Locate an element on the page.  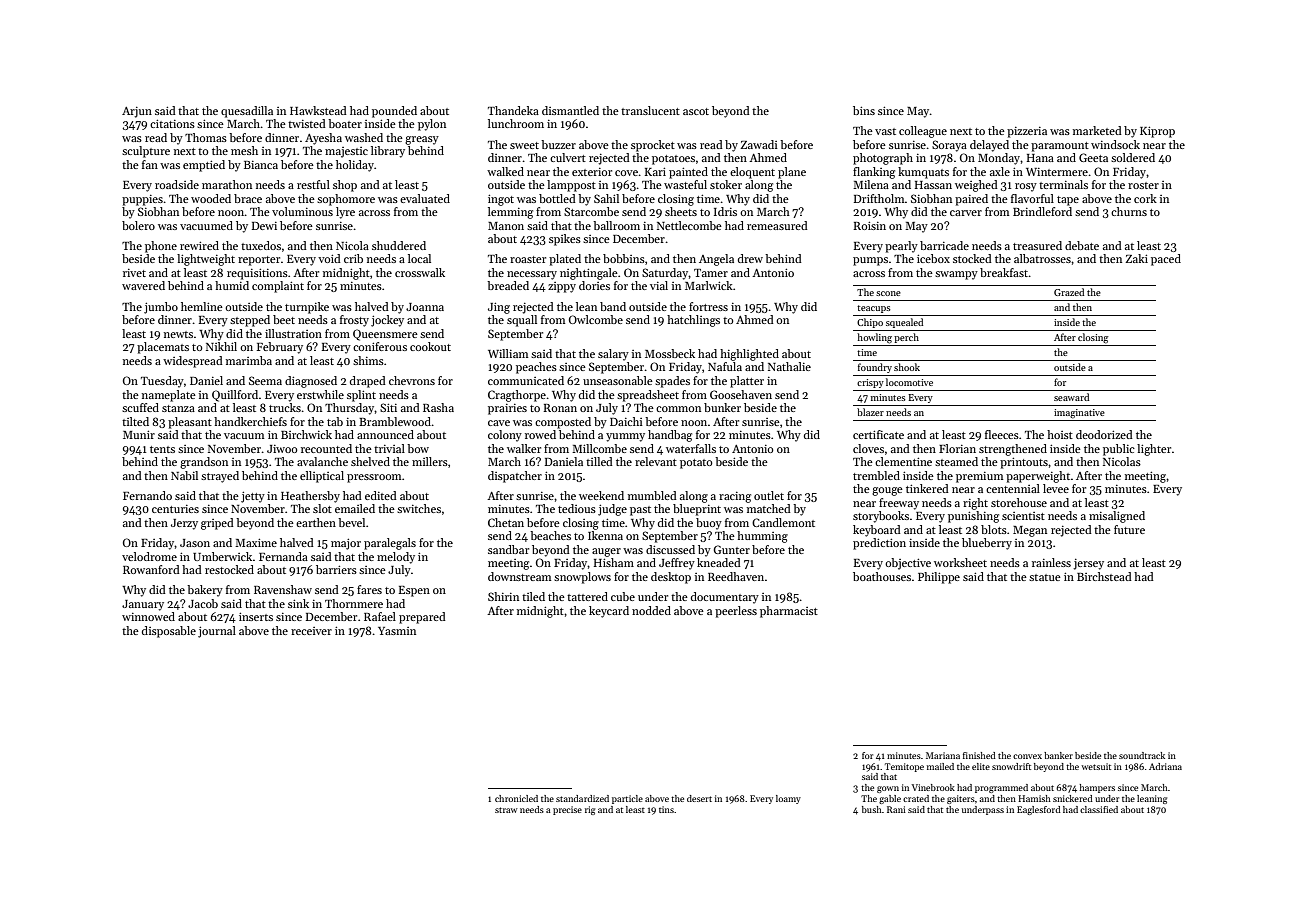
sheets is located at coordinates (681, 211).
